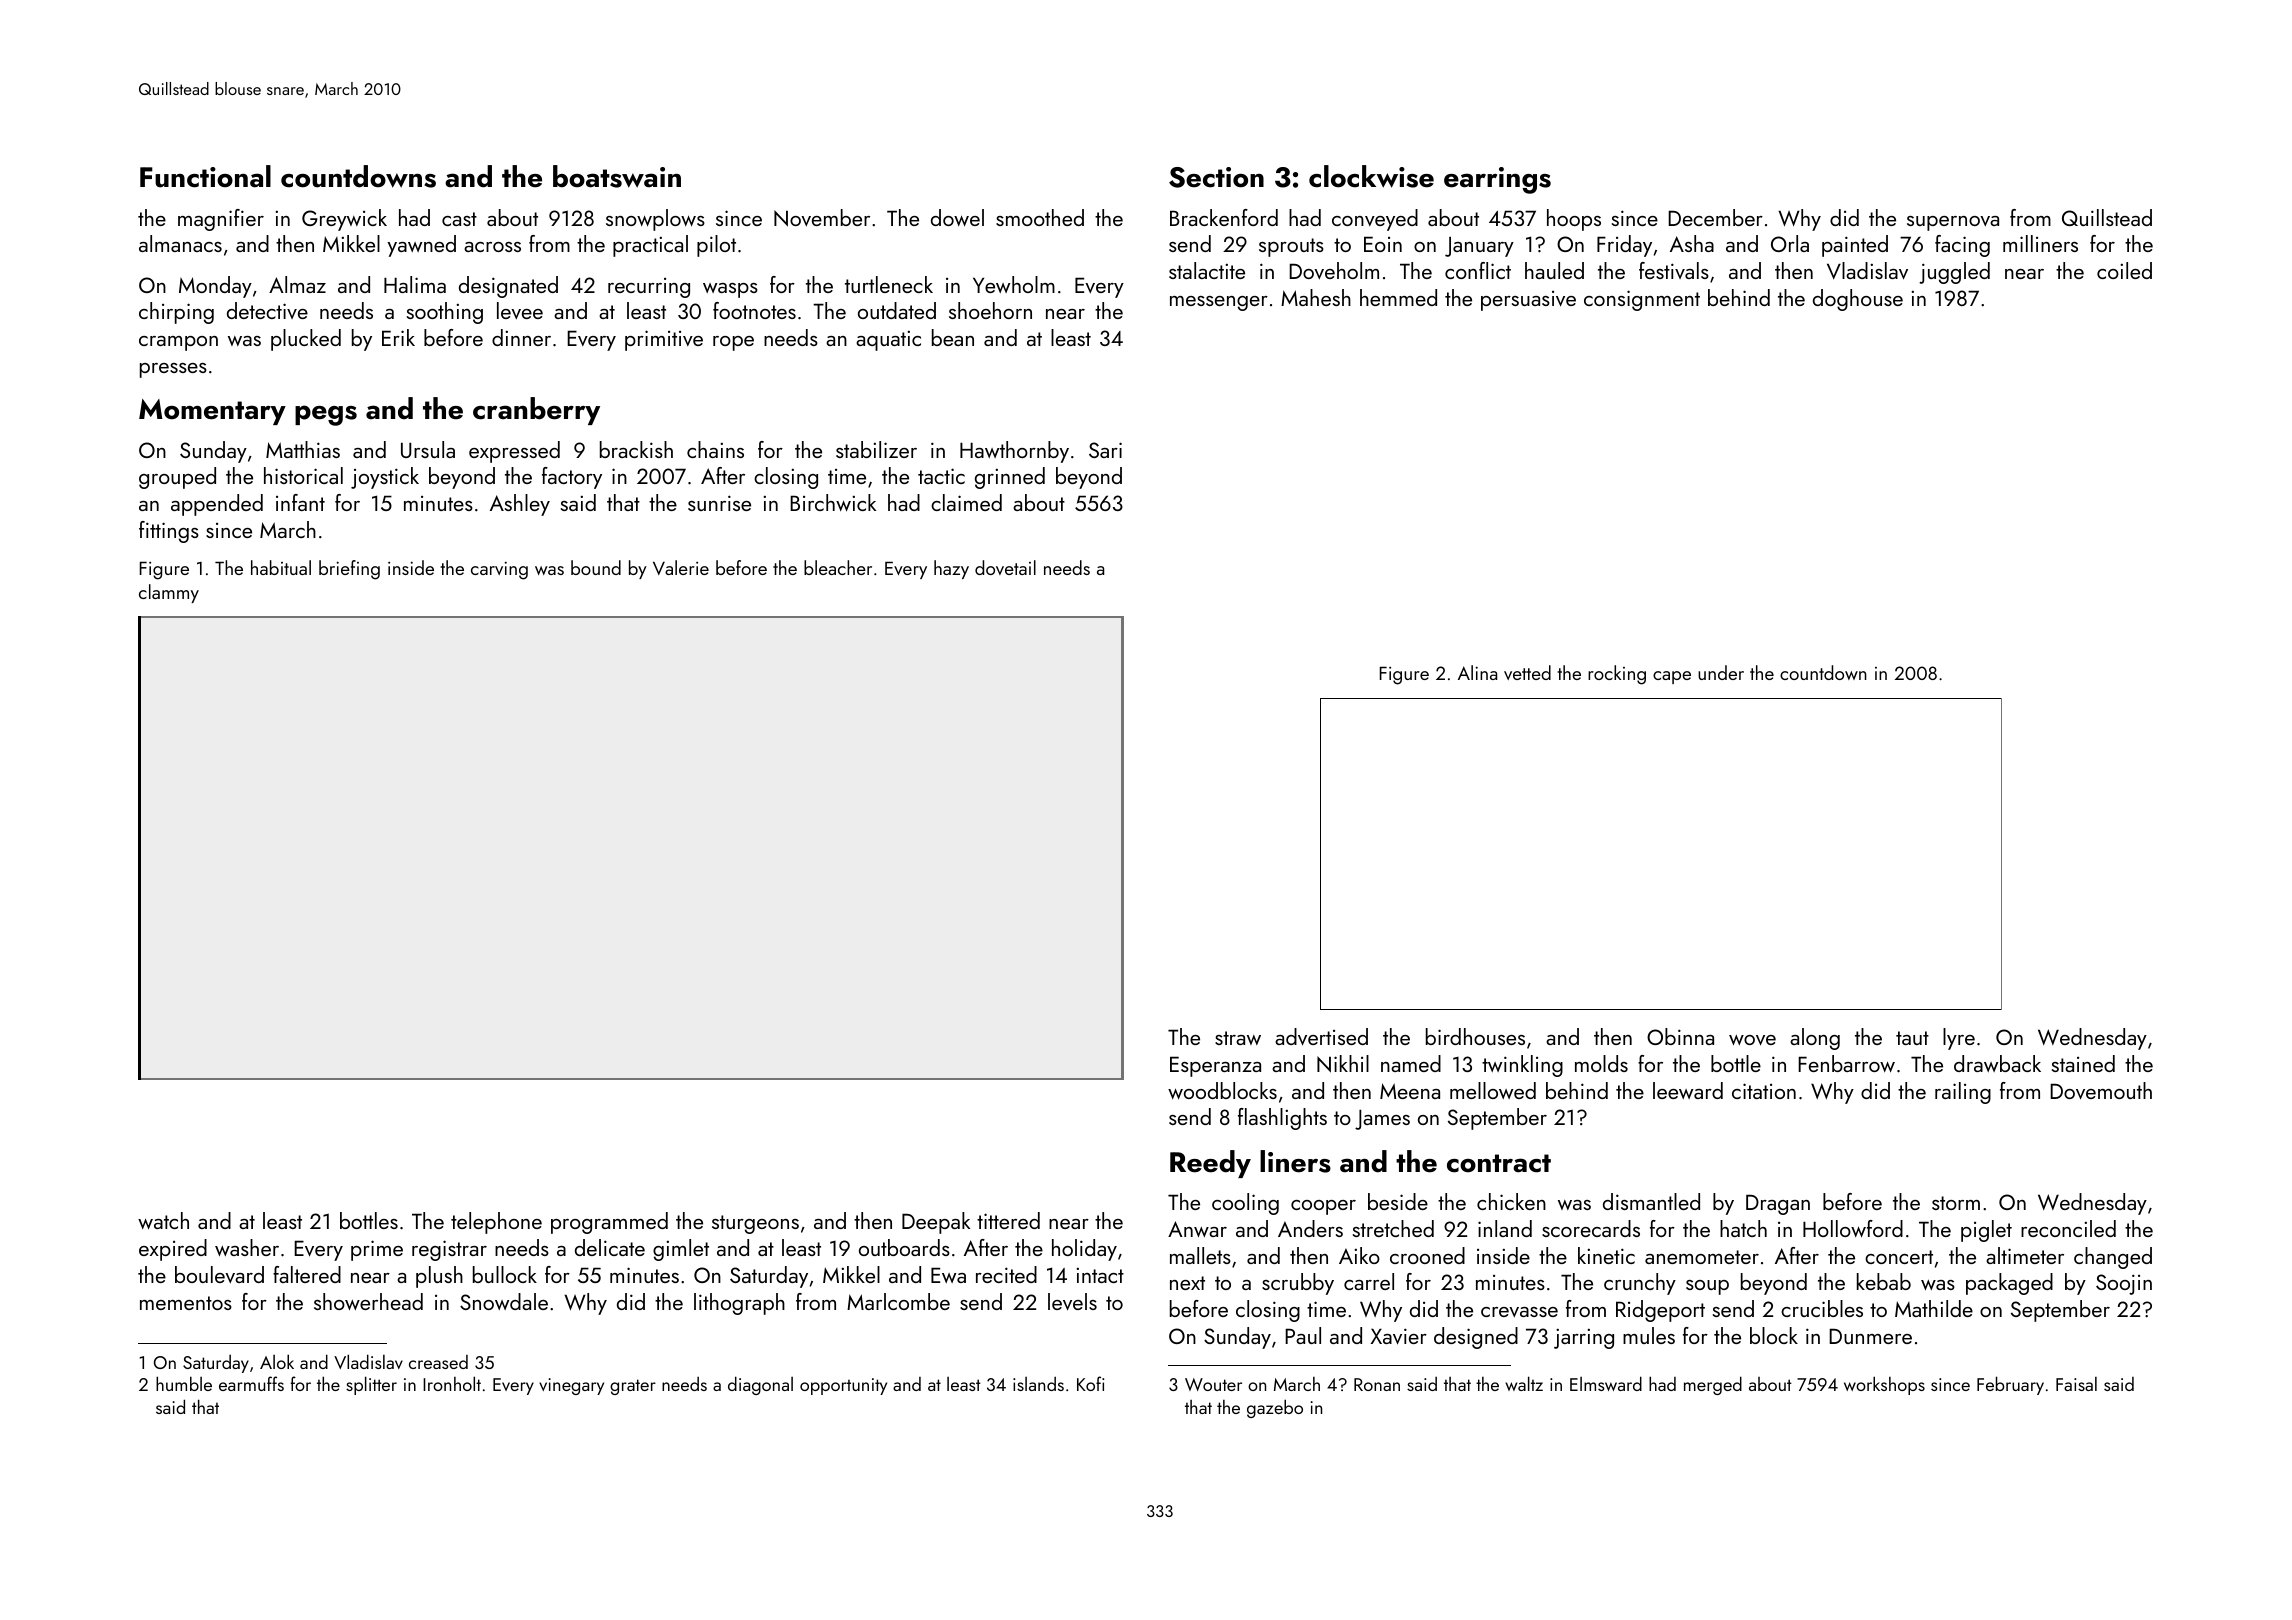 This image has height=1620, width=2292. Describe the element at coordinates (1497, 180) in the image. I see `earrings` at that location.
